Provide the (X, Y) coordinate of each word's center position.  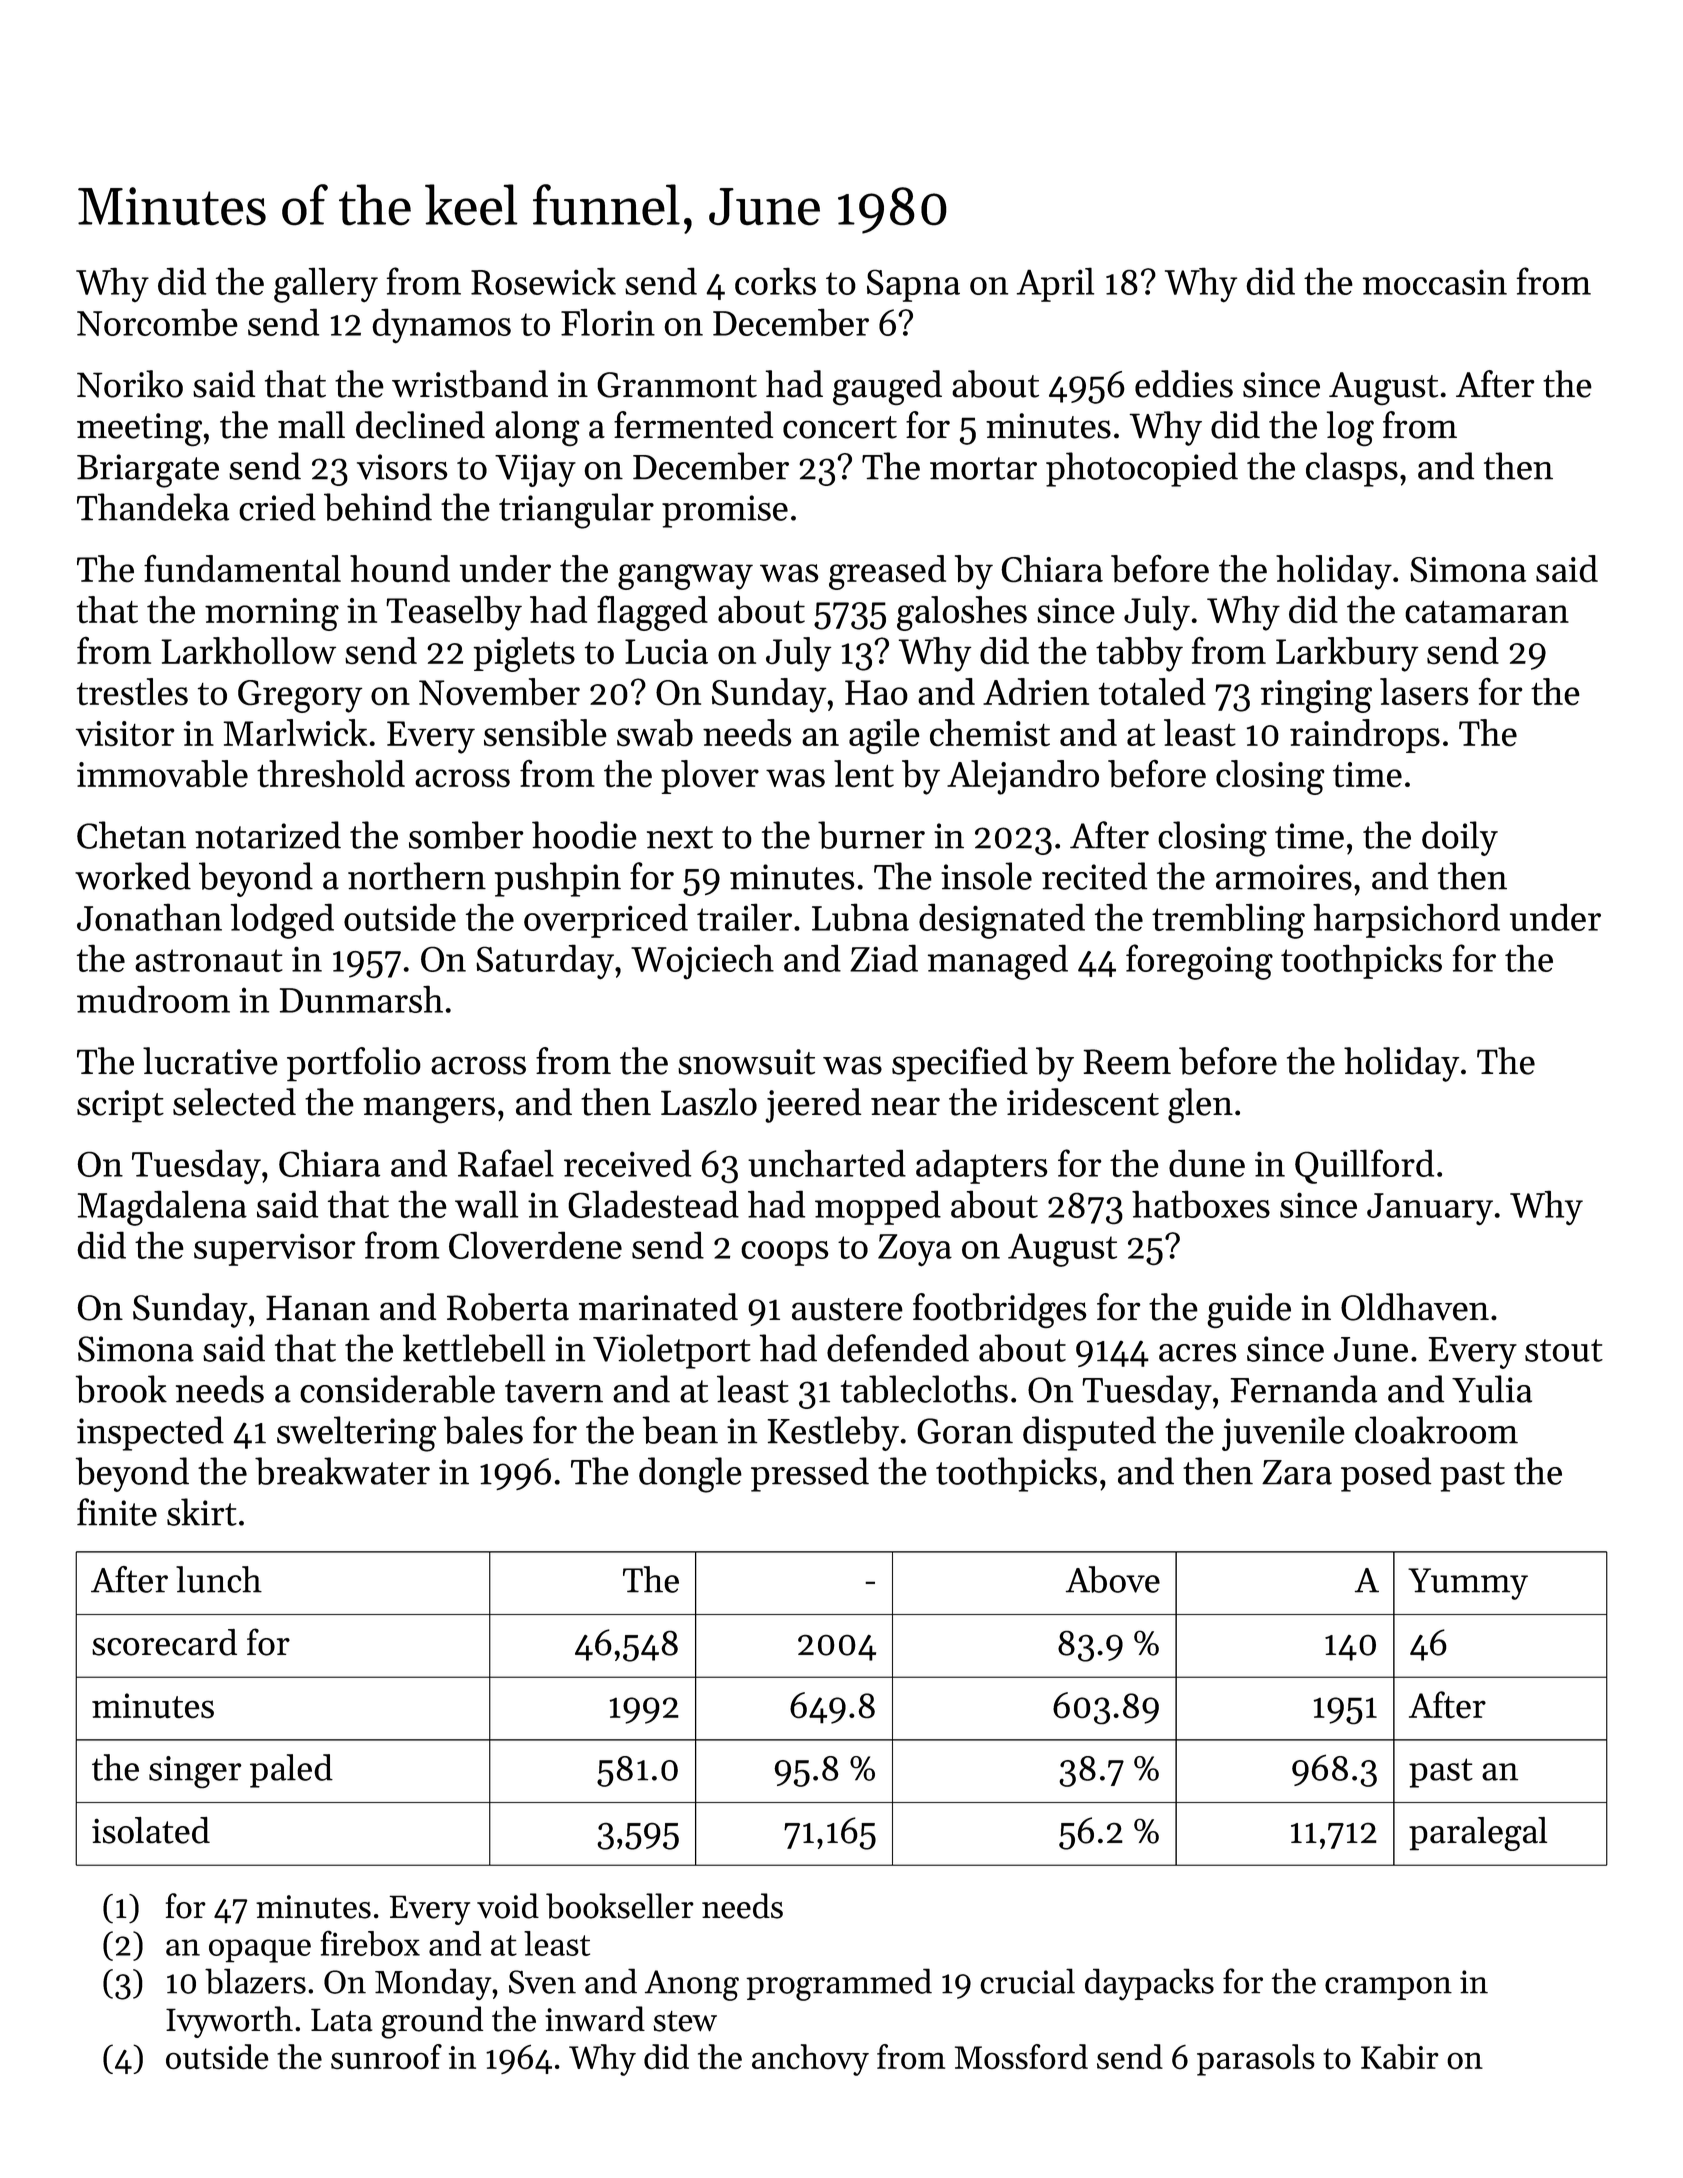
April (1055, 284)
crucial (1027, 1981)
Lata (341, 2020)
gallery (326, 285)
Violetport (672, 1351)
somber (466, 835)
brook (121, 1389)
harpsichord (1406, 920)
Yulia (1492, 1389)
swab (655, 732)
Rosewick (543, 281)
